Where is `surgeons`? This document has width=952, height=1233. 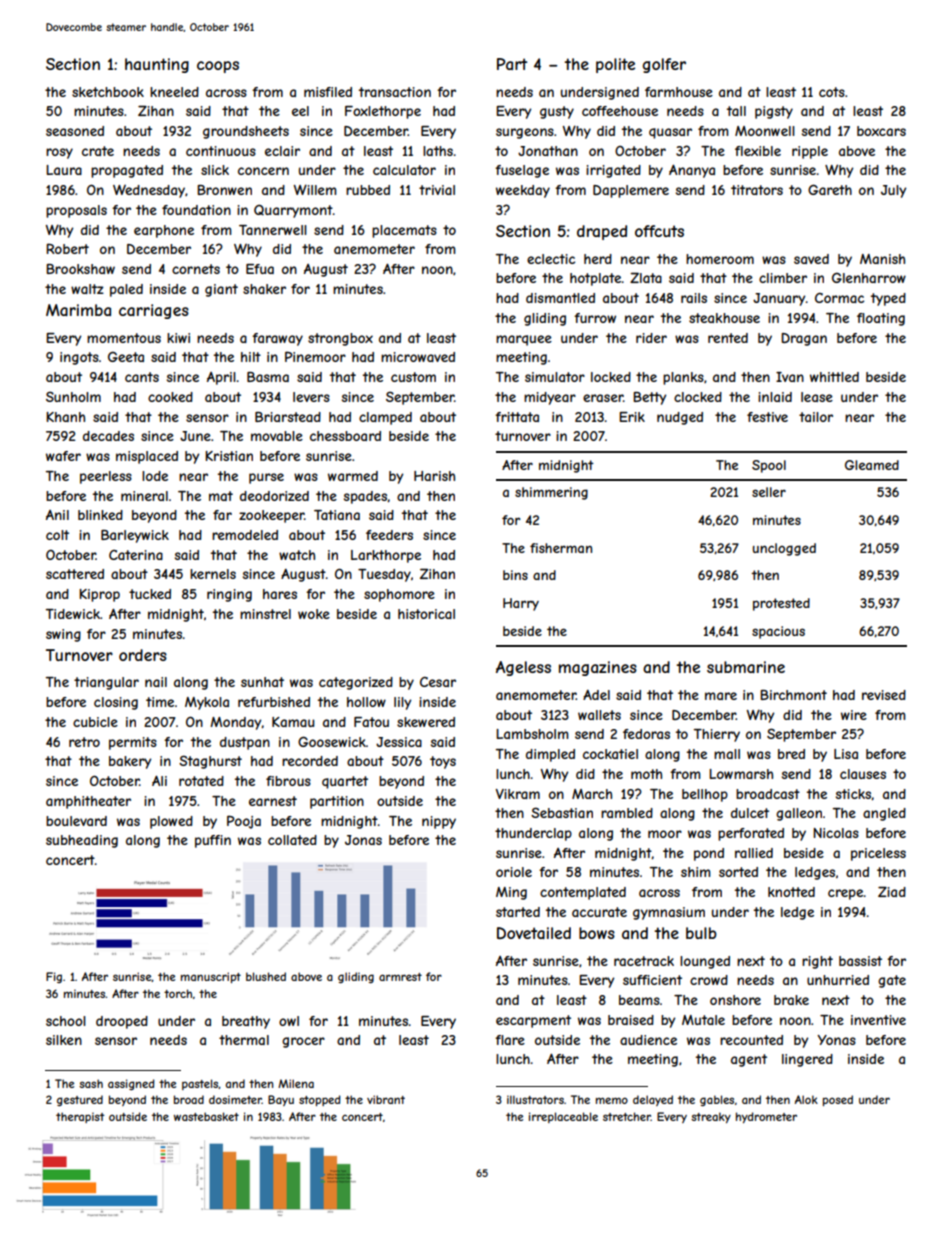 surgeons is located at coordinates (525, 133).
